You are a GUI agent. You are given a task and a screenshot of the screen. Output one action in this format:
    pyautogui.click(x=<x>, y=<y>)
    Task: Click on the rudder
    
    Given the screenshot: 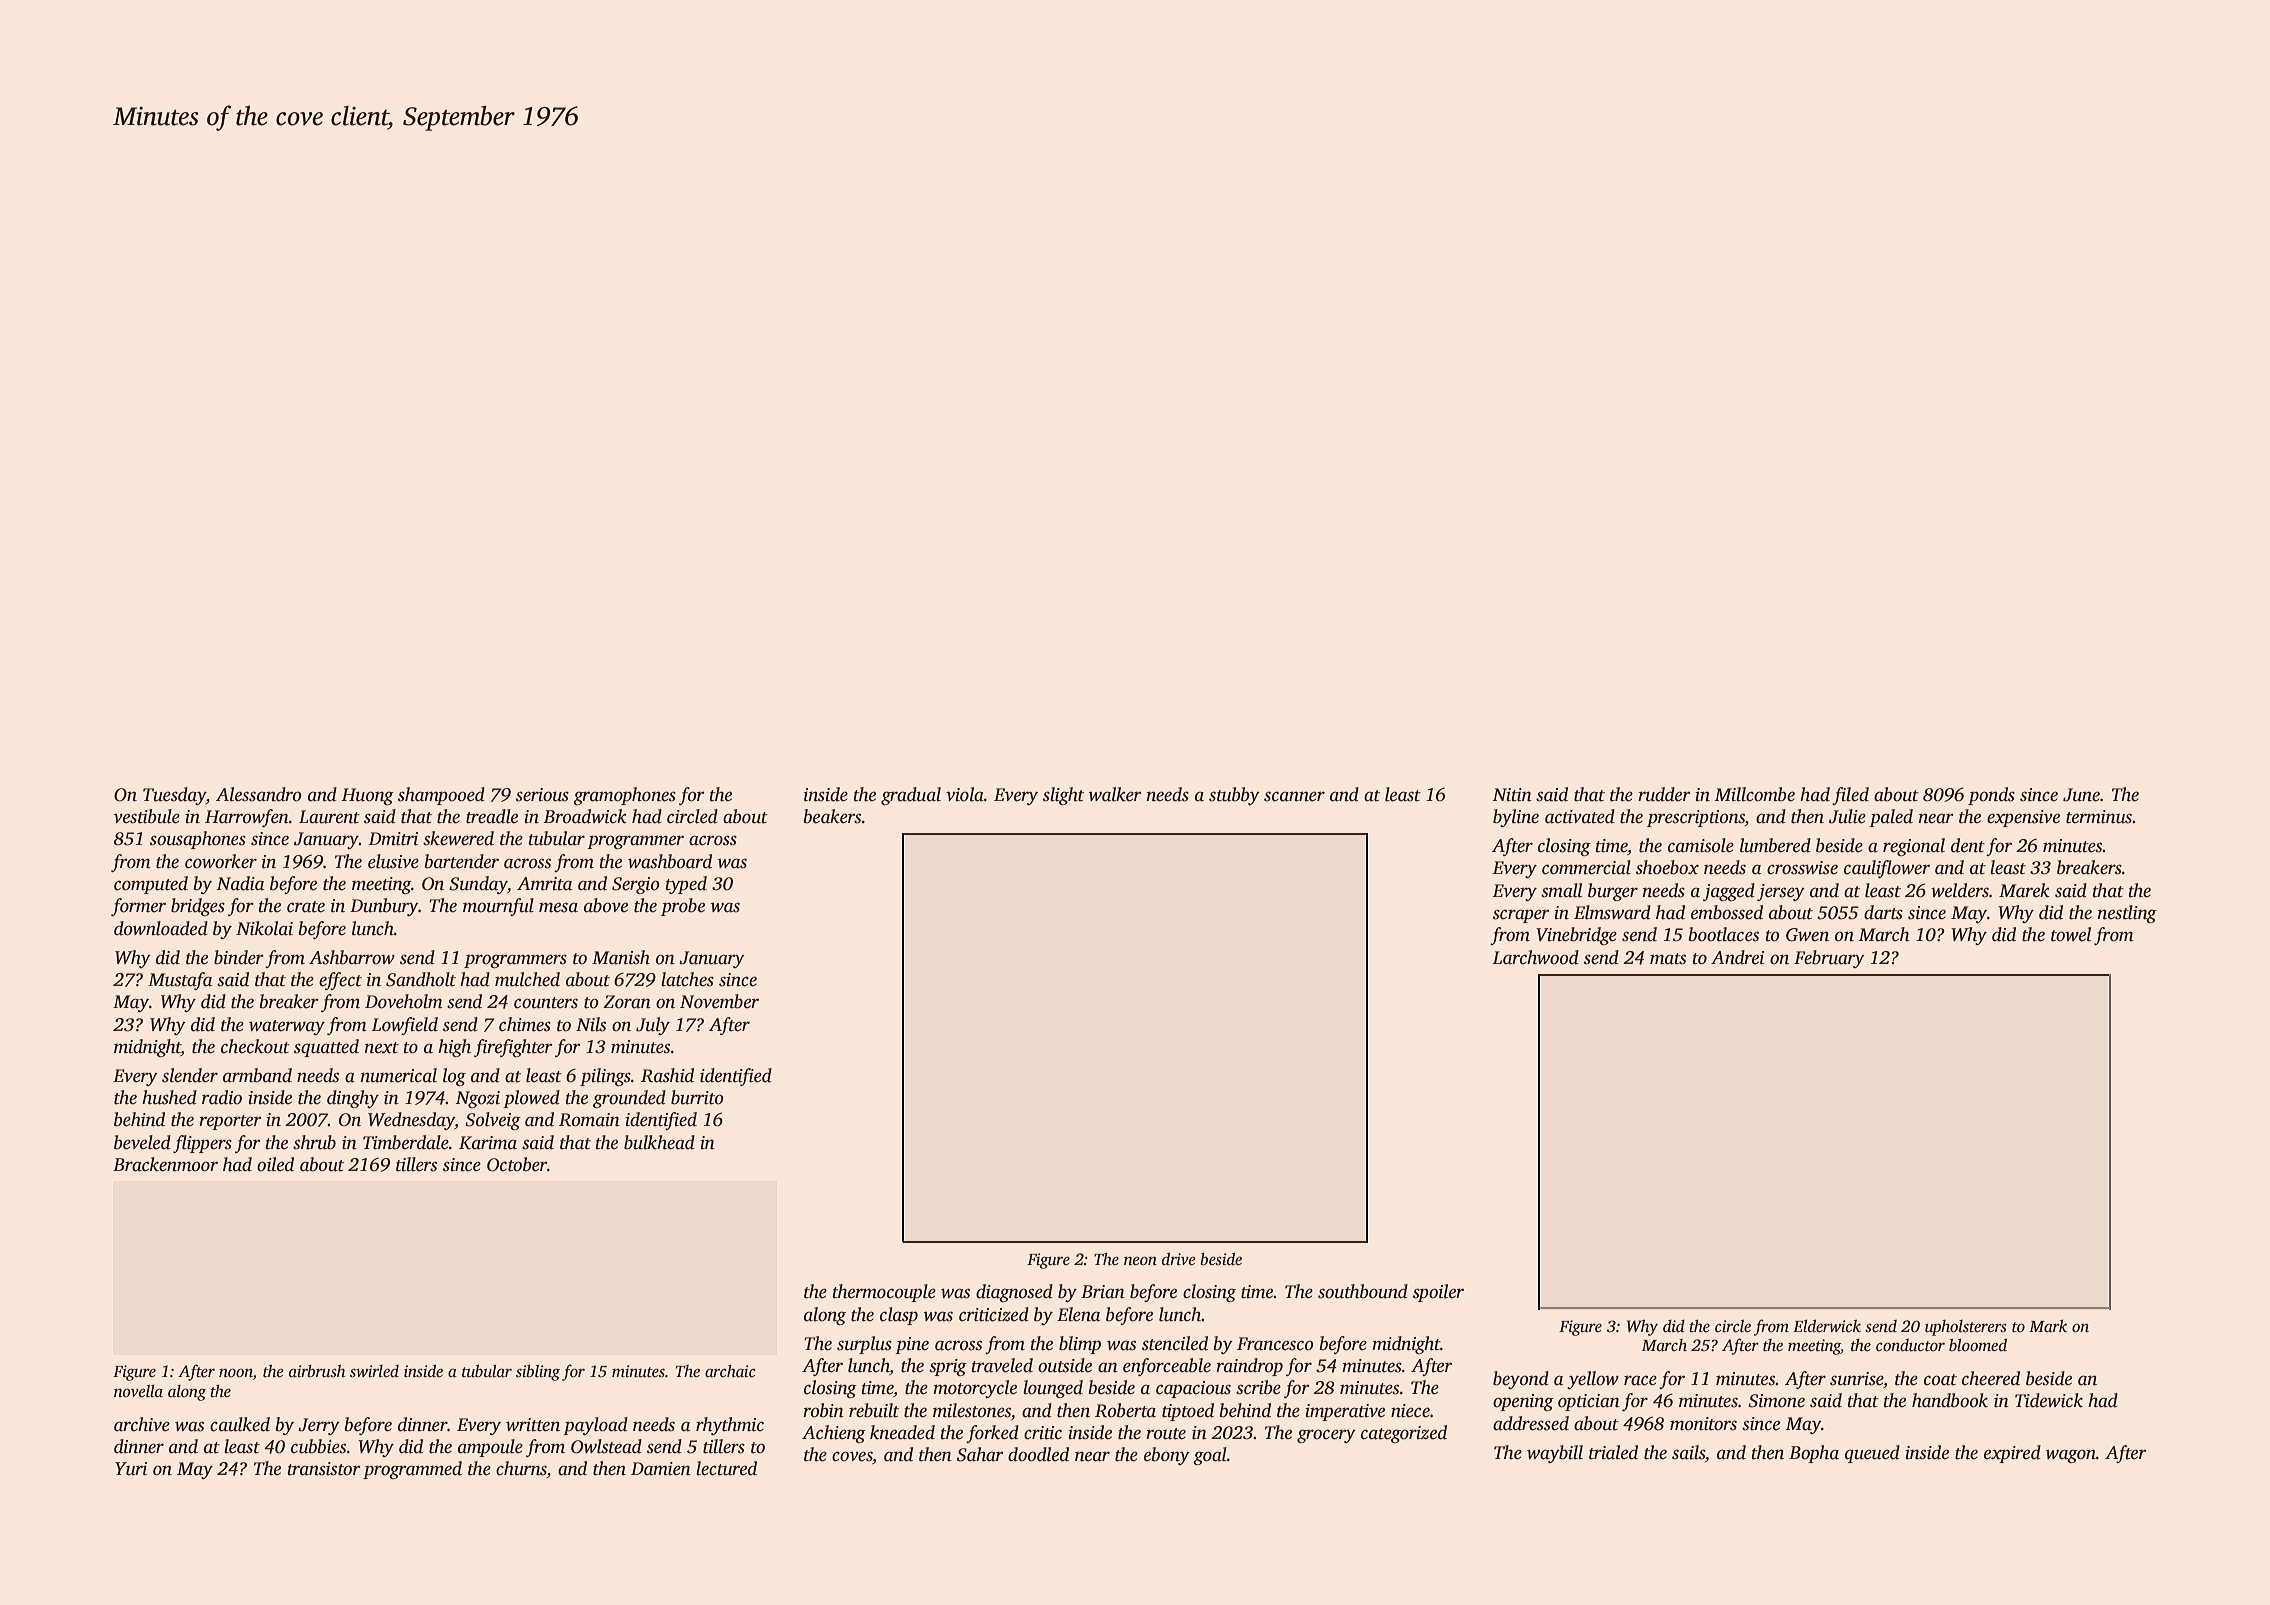 What is the action you would take?
    pyautogui.click(x=1664, y=794)
